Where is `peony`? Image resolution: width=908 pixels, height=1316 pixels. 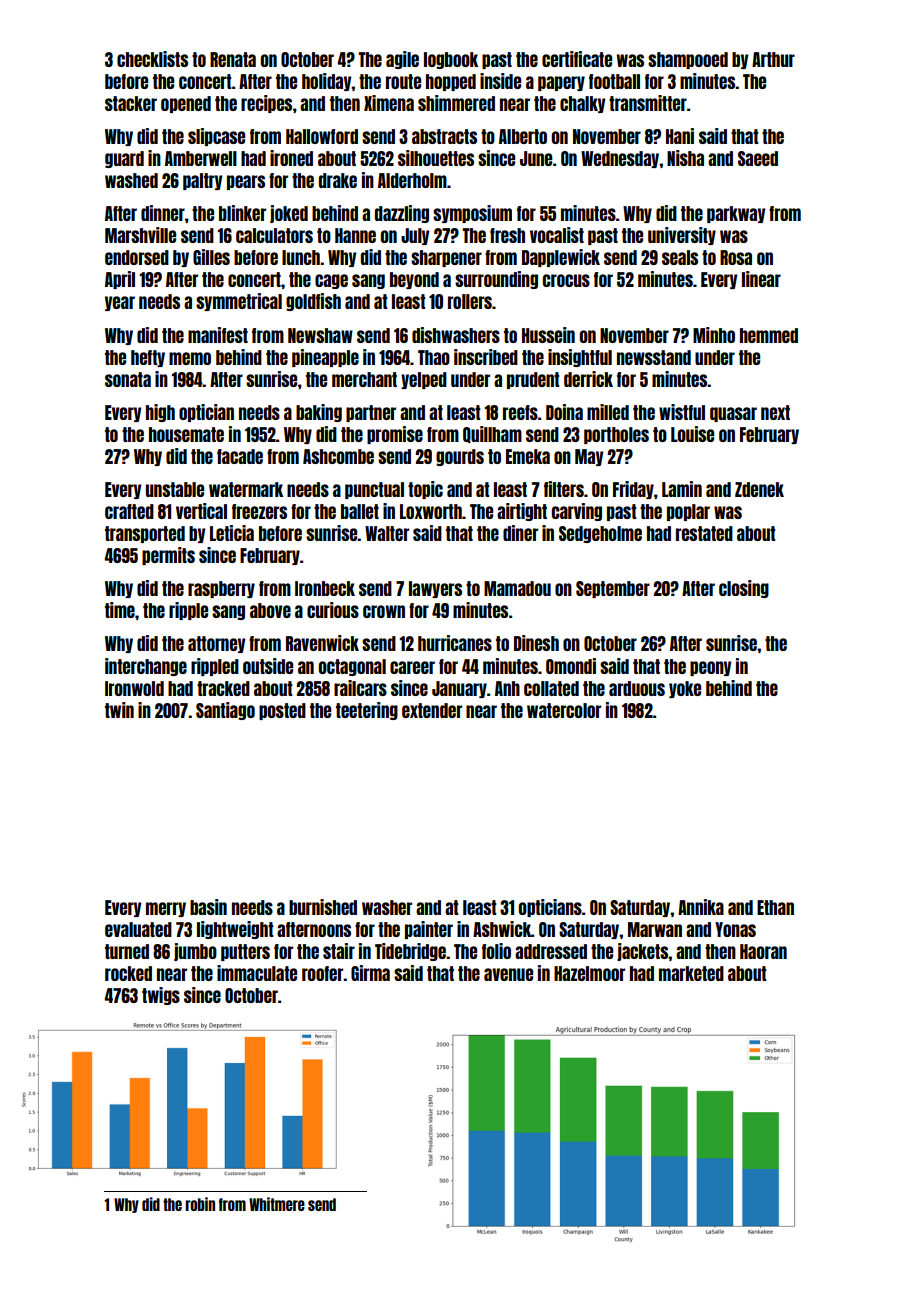
peony is located at coordinates (710, 668).
